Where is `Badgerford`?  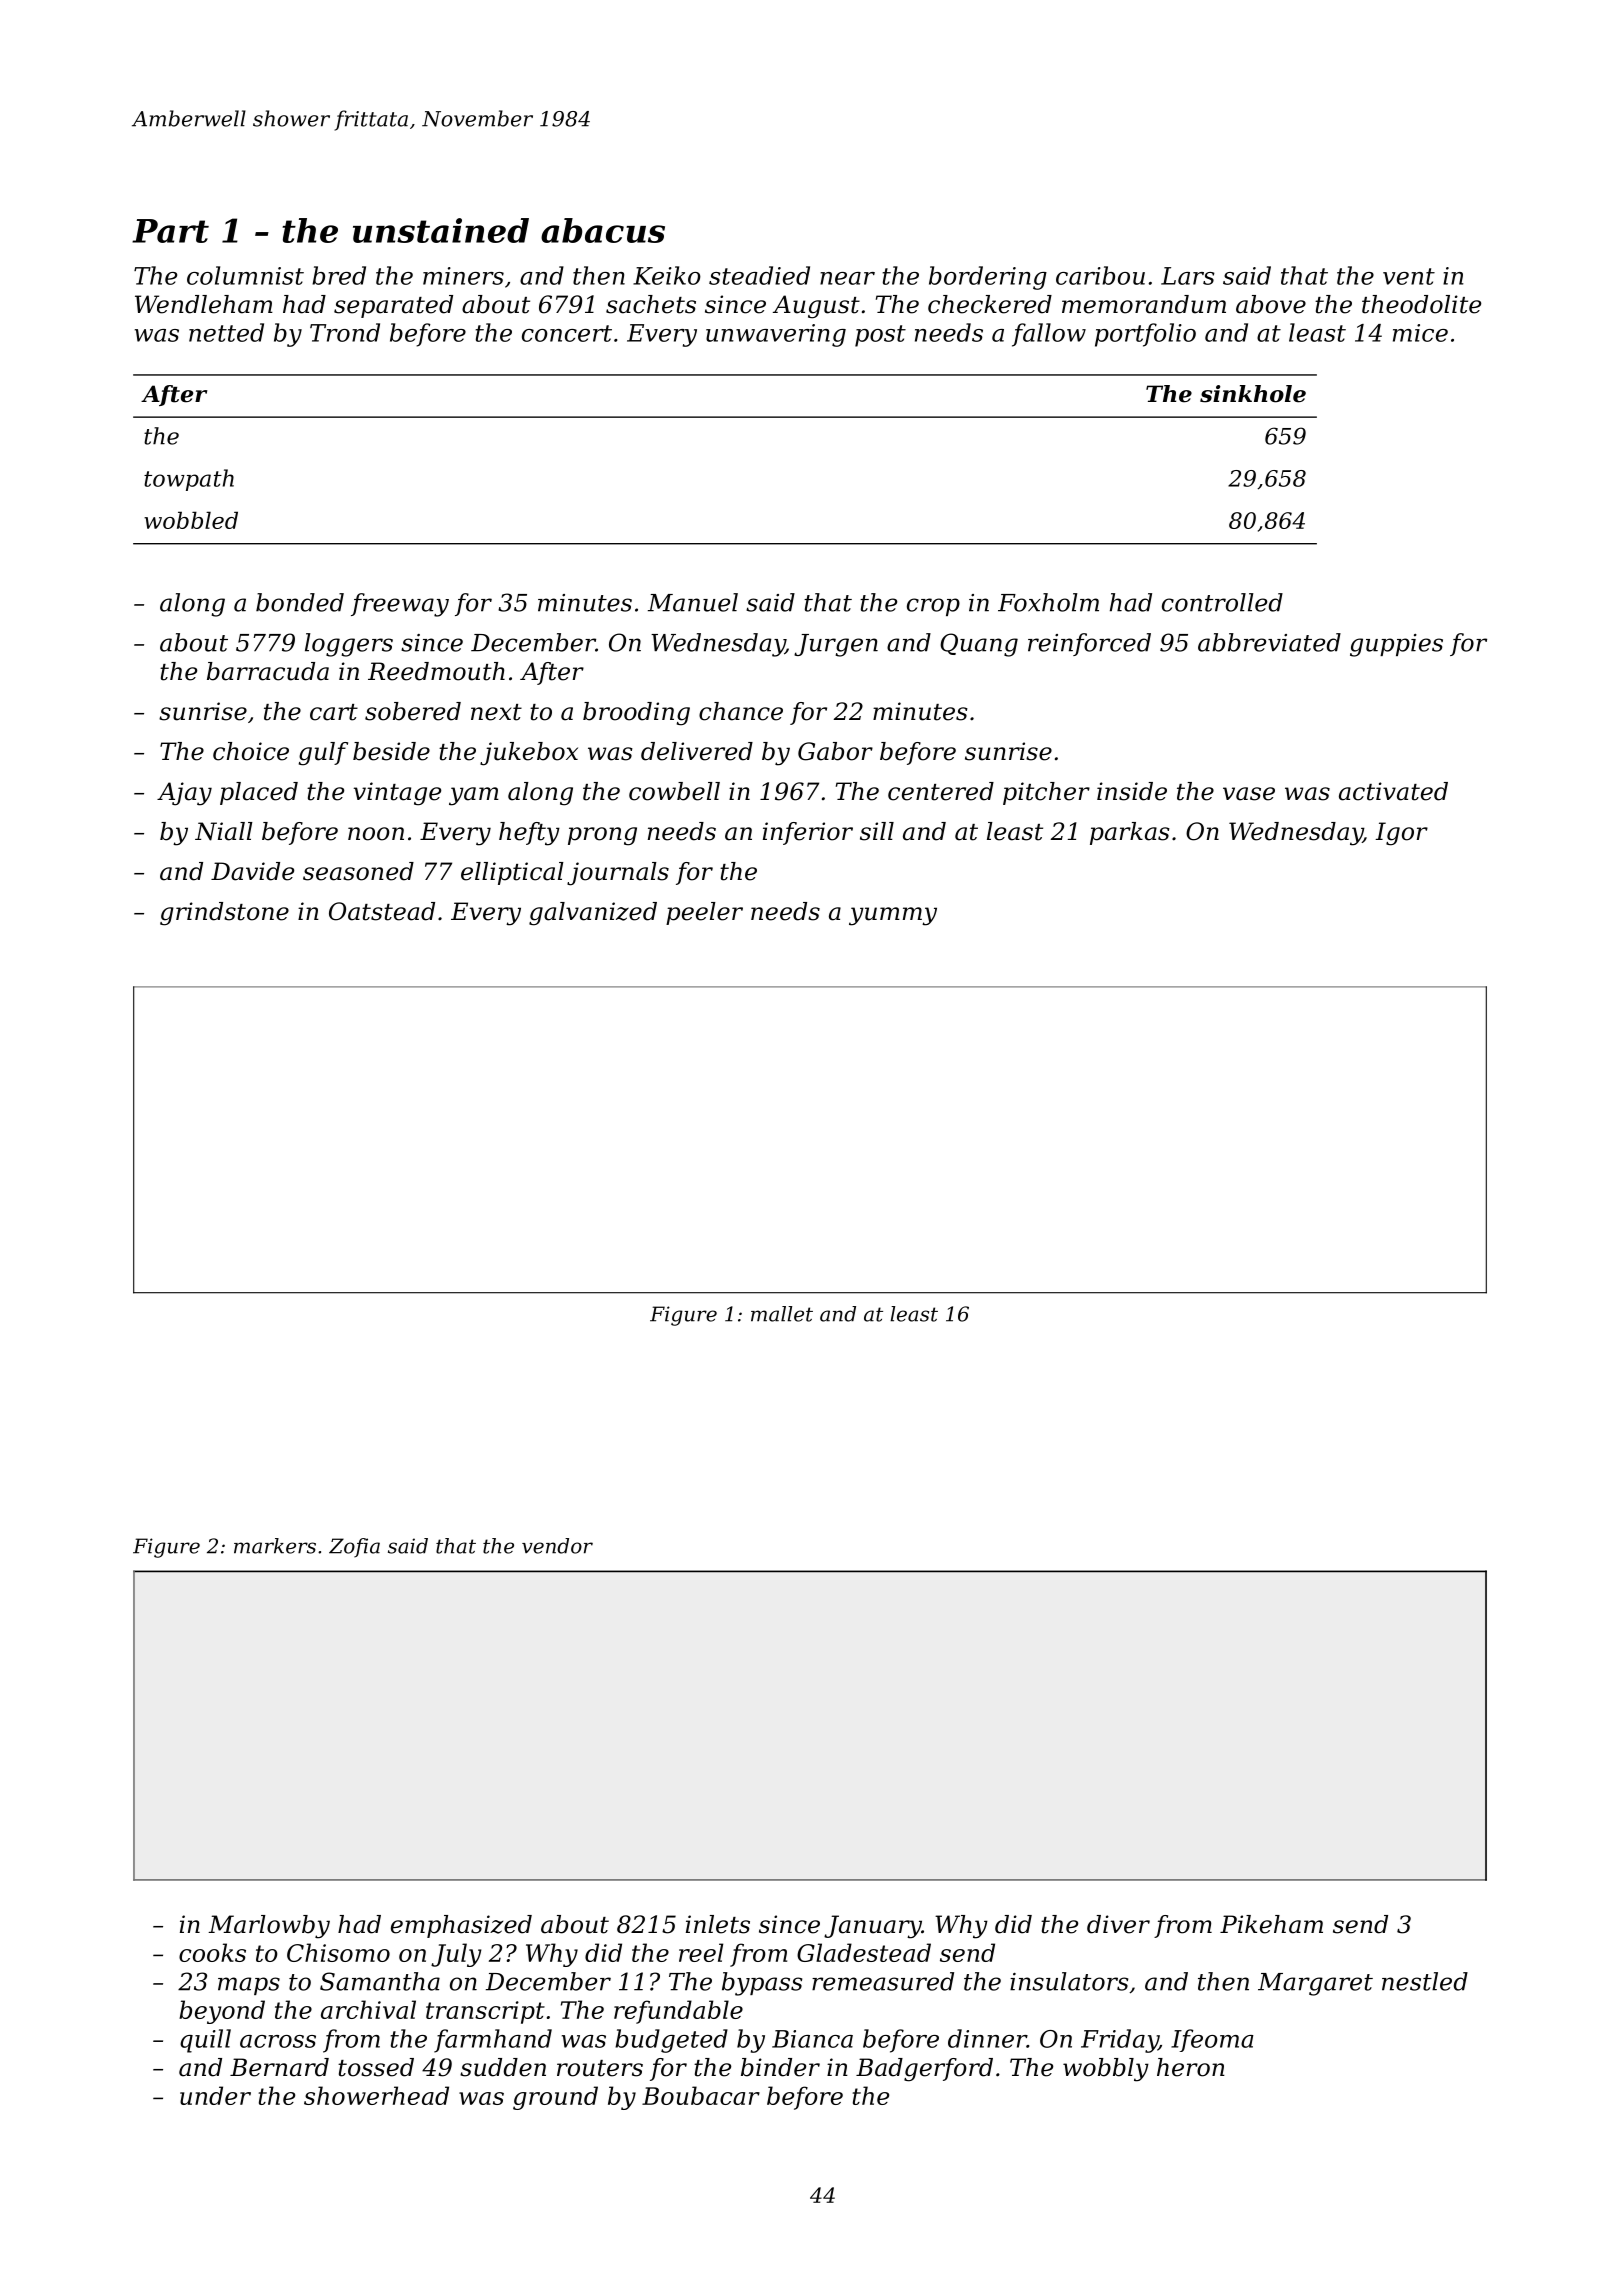
Badgerford is located at coordinates (924, 2070).
